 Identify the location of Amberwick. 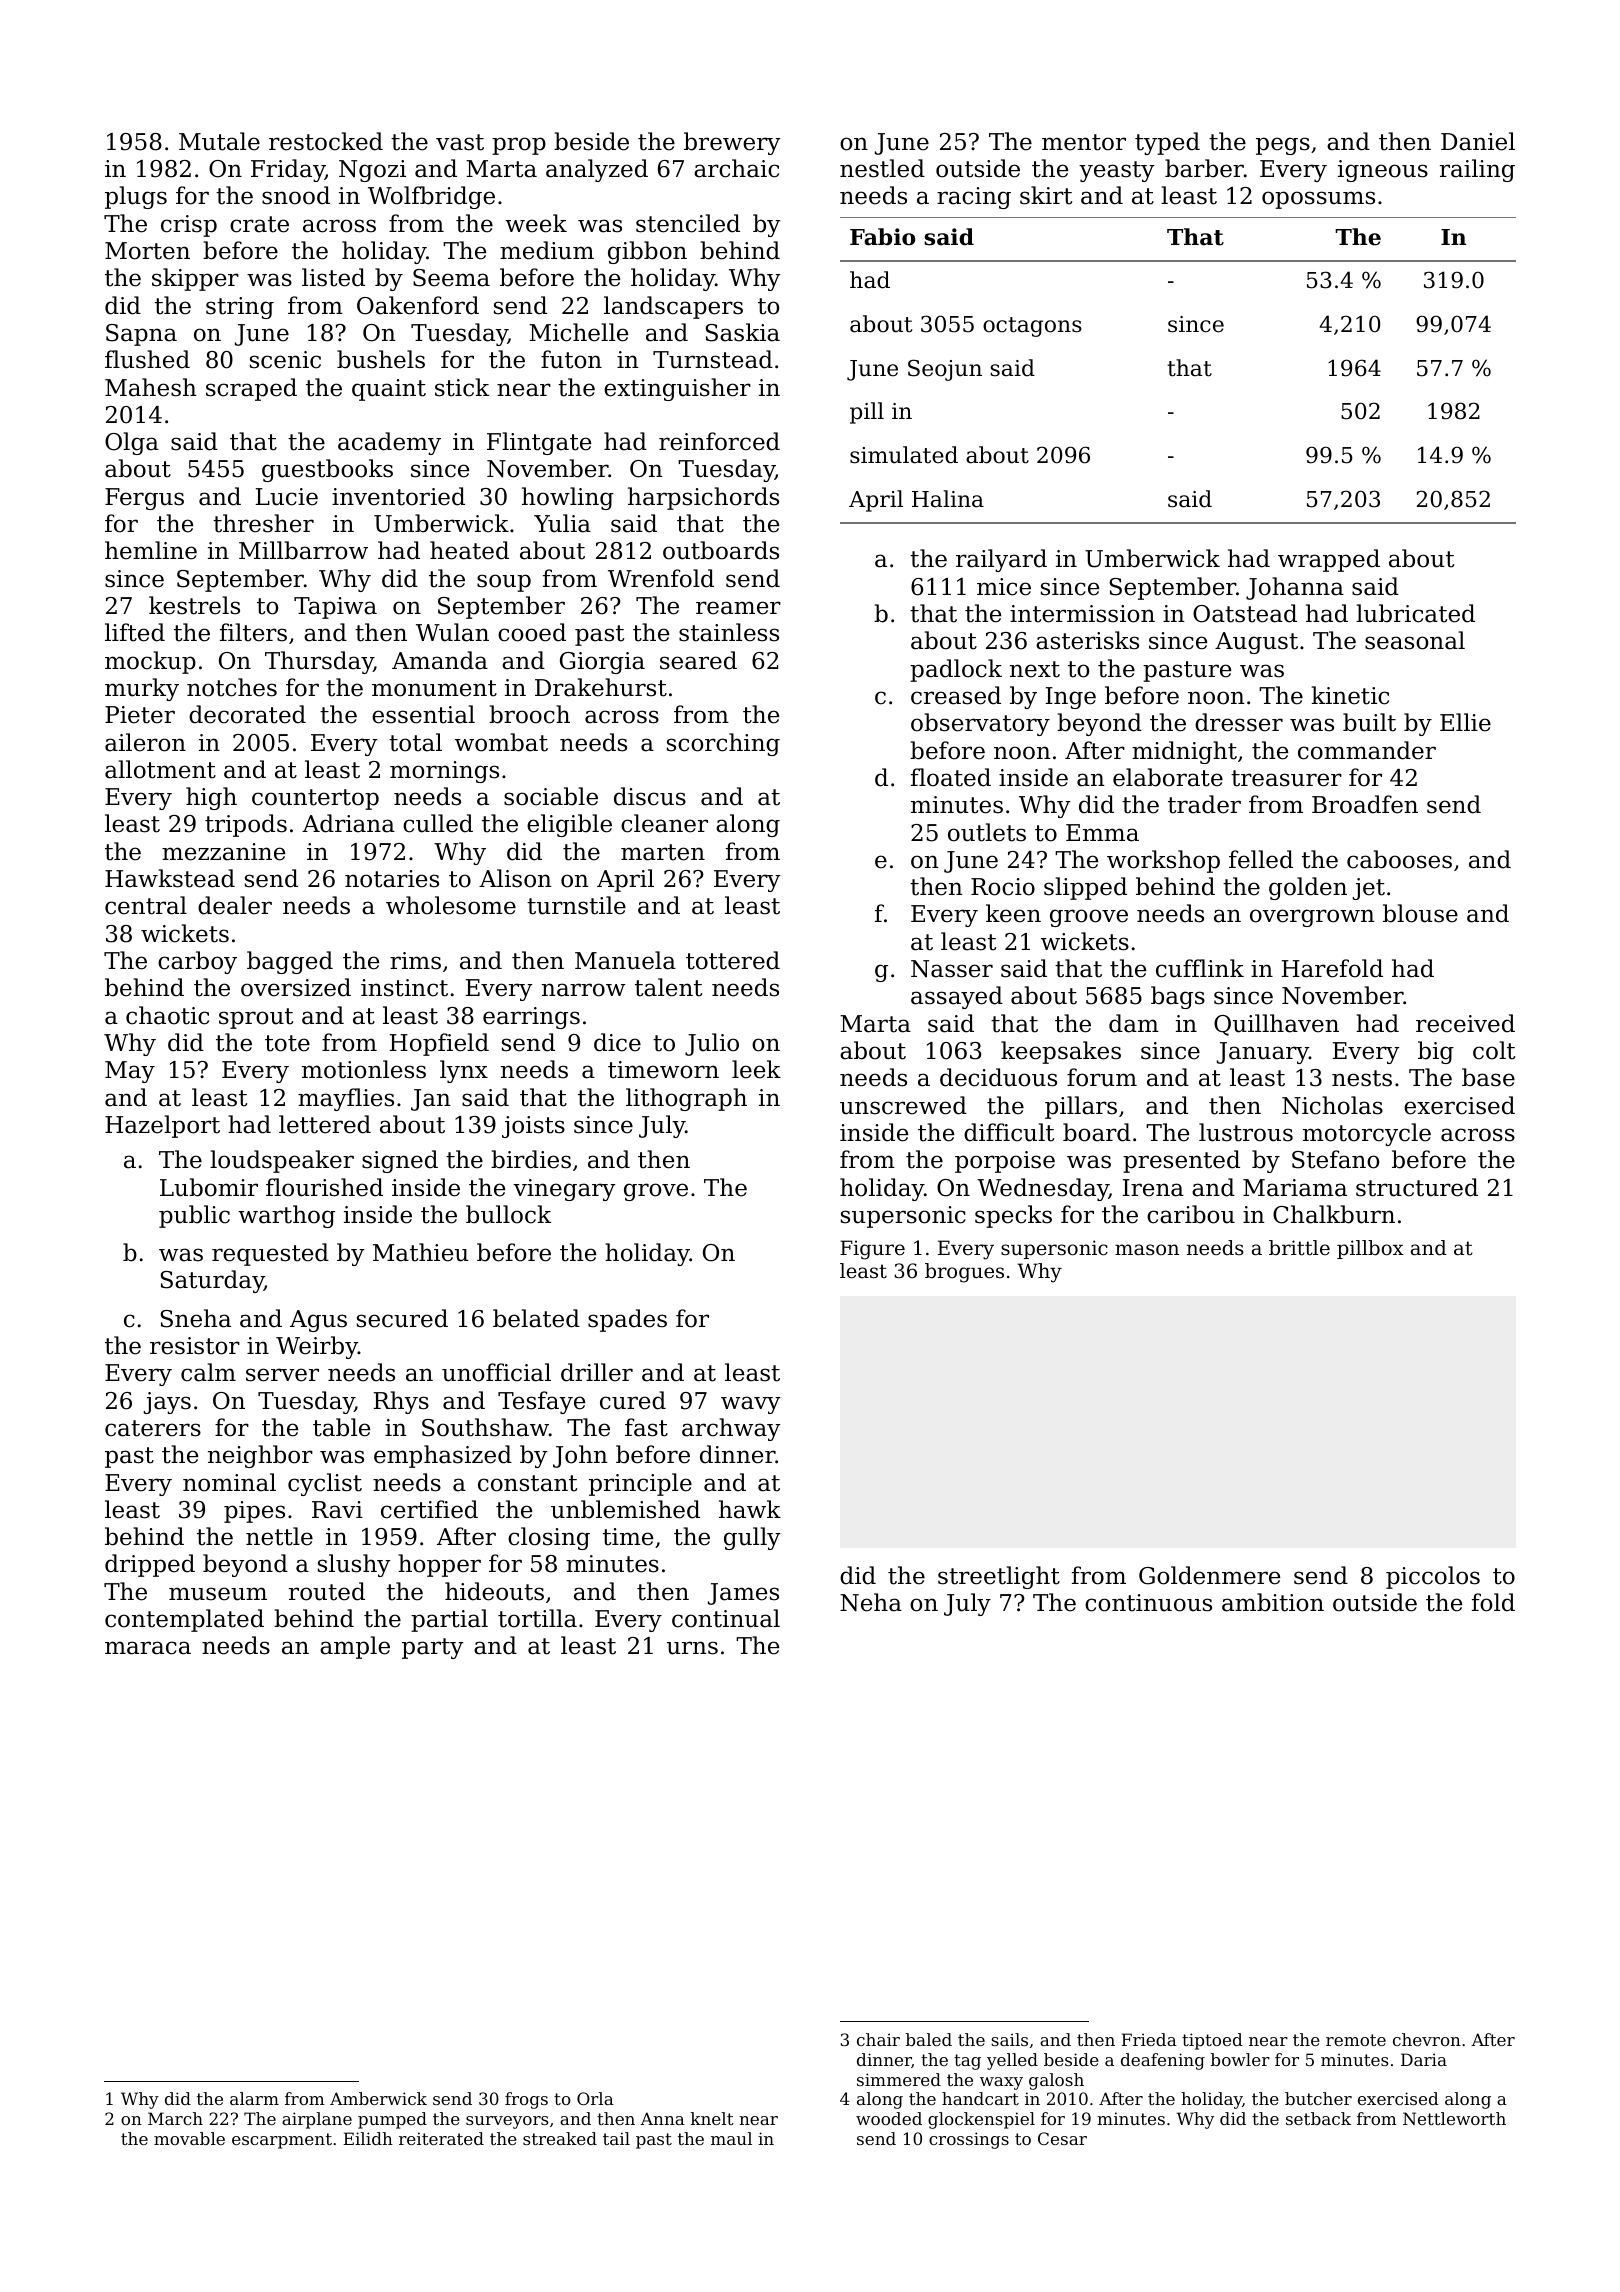
(378, 2098).
